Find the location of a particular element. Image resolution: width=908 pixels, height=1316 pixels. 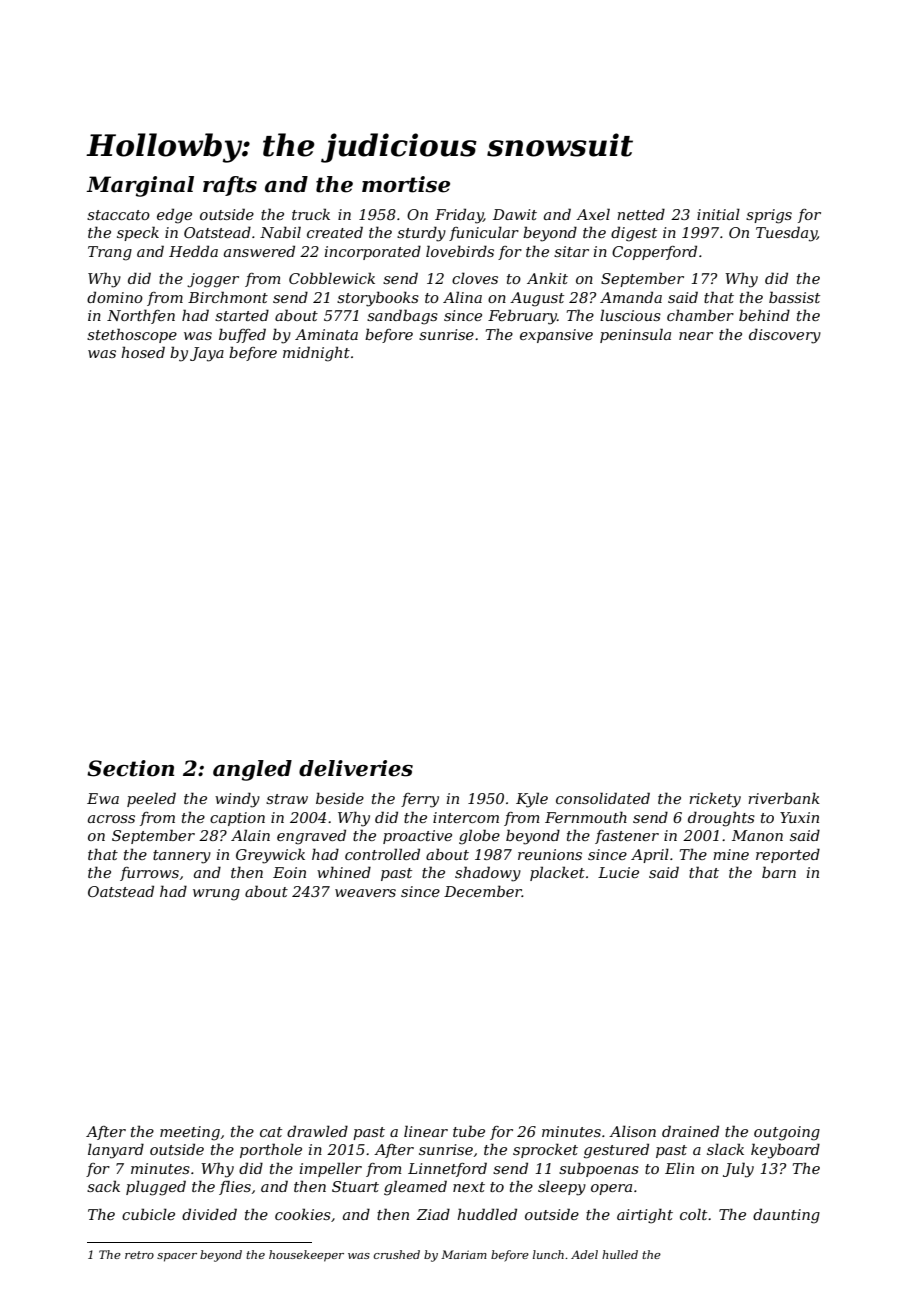

straw is located at coordinates (287, 799).
